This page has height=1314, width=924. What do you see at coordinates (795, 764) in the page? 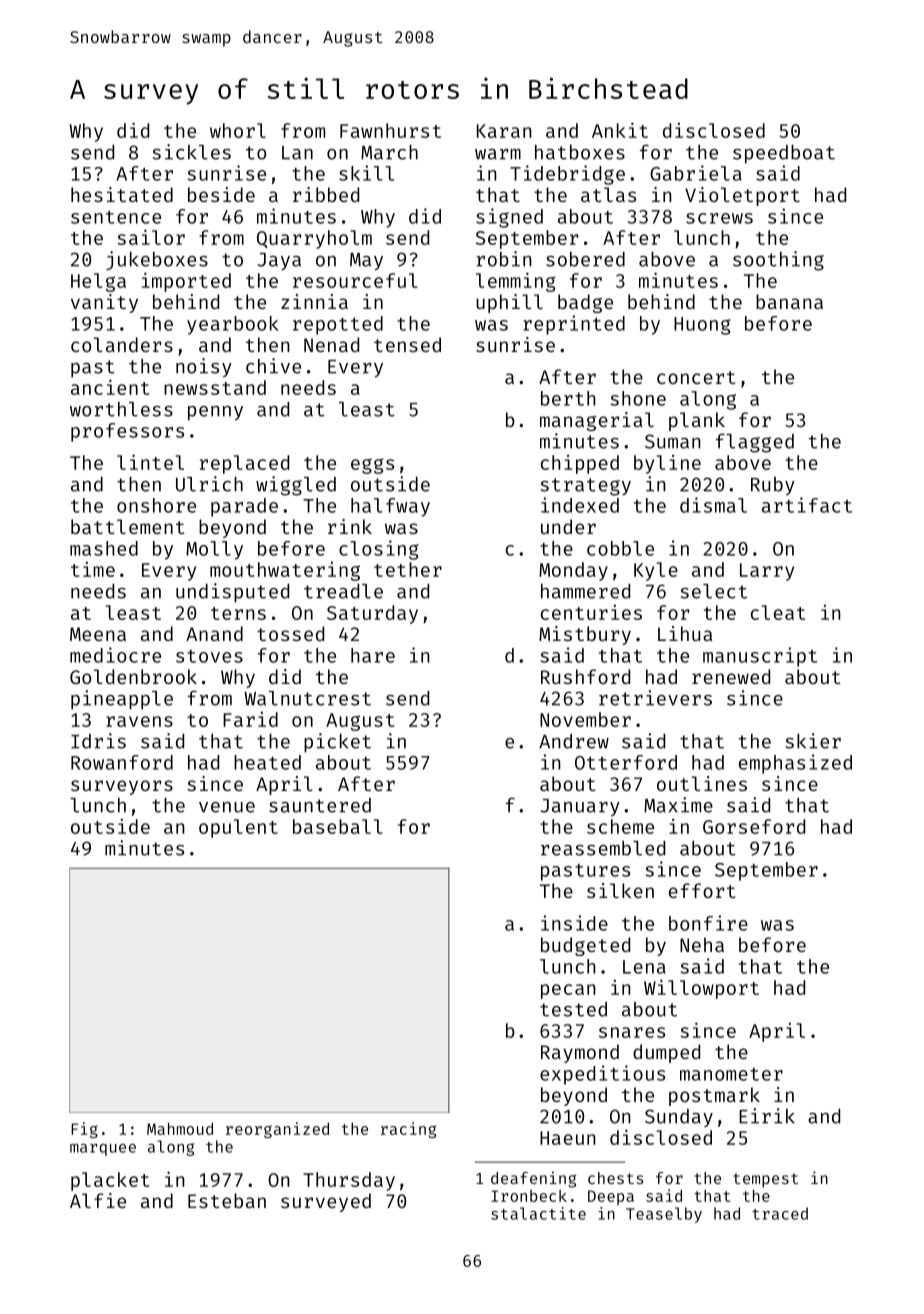
I see `emphasized` at bounding box center [795, 764].
